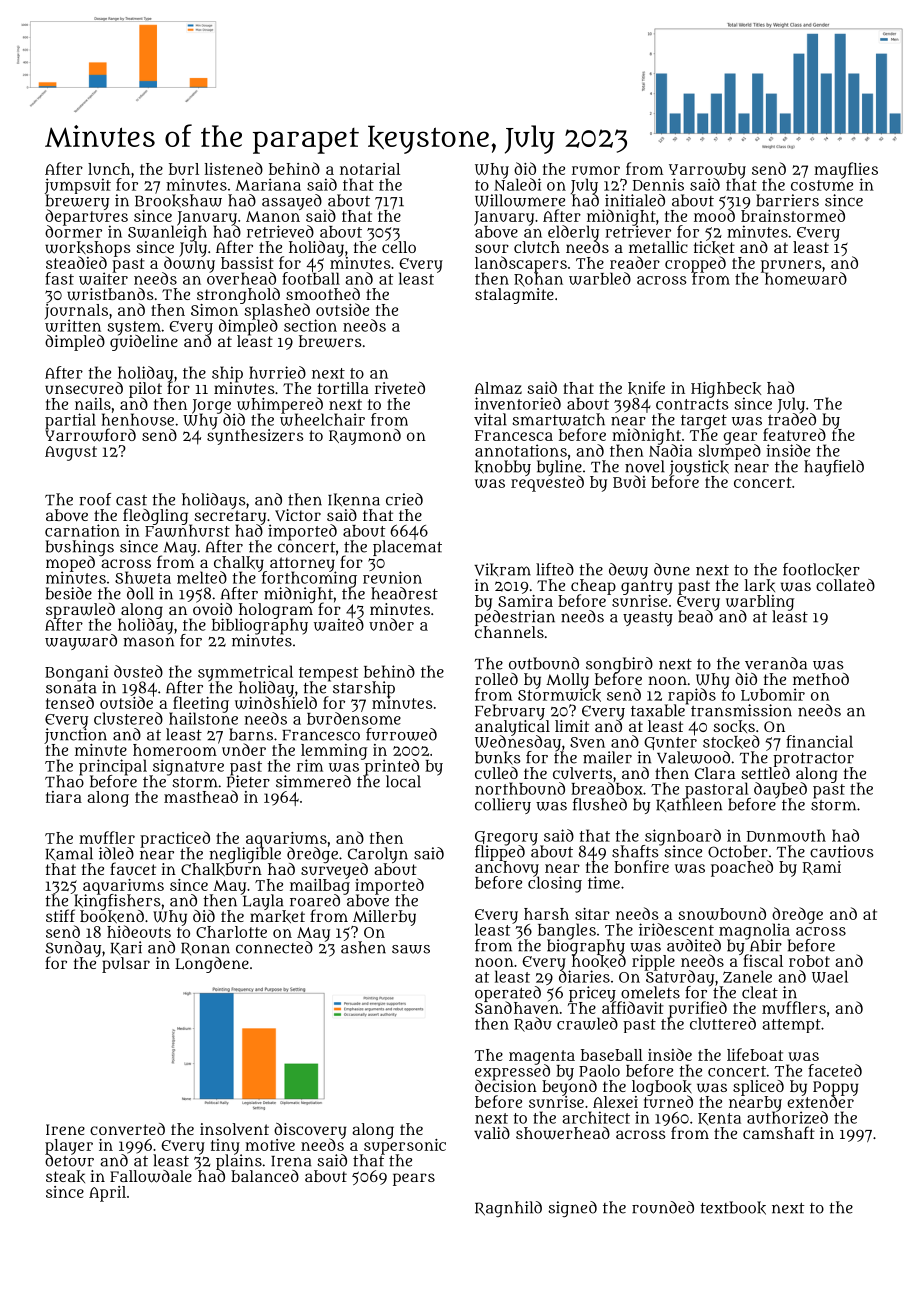 This page has height=1308, width=924. I want to click on homeward, so click(804, 278).
